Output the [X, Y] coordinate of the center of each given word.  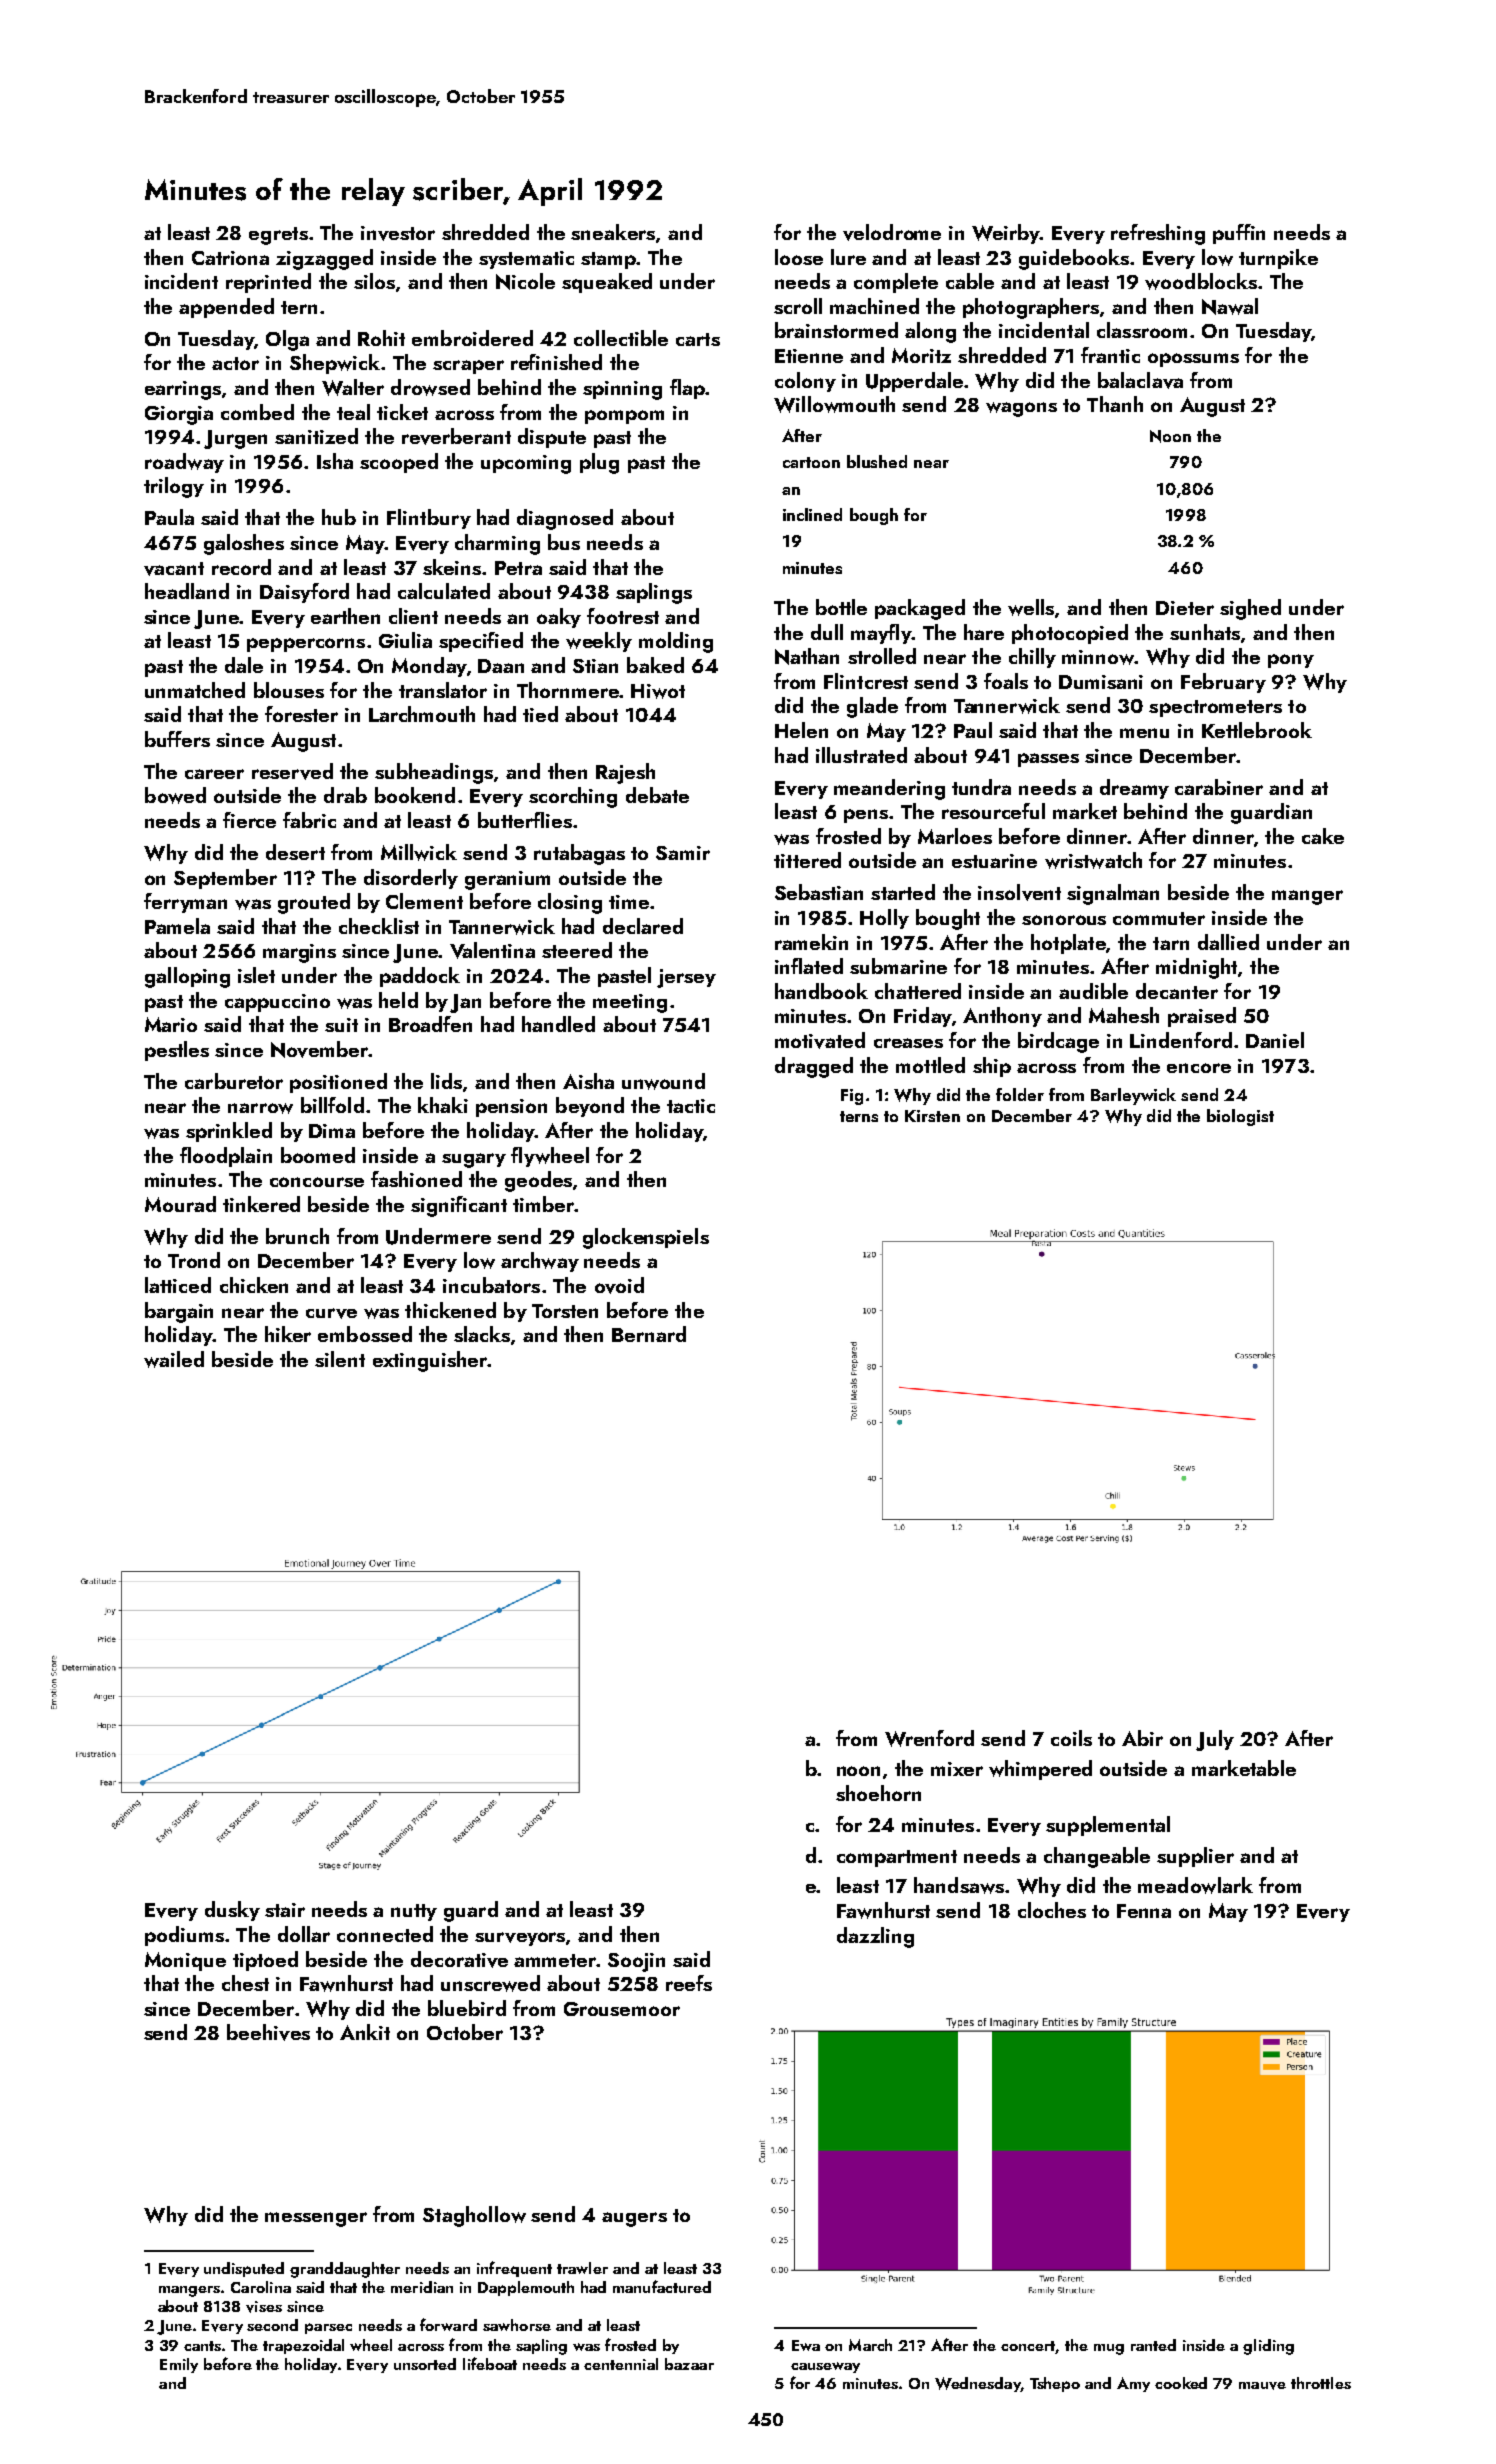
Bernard [649, 1334]
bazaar [689, 2364]
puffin [1239, 234]
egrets [278, 236]
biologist [1240, 1117]
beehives [268, 2032]
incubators [491, 1285]
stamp [608, 260]
